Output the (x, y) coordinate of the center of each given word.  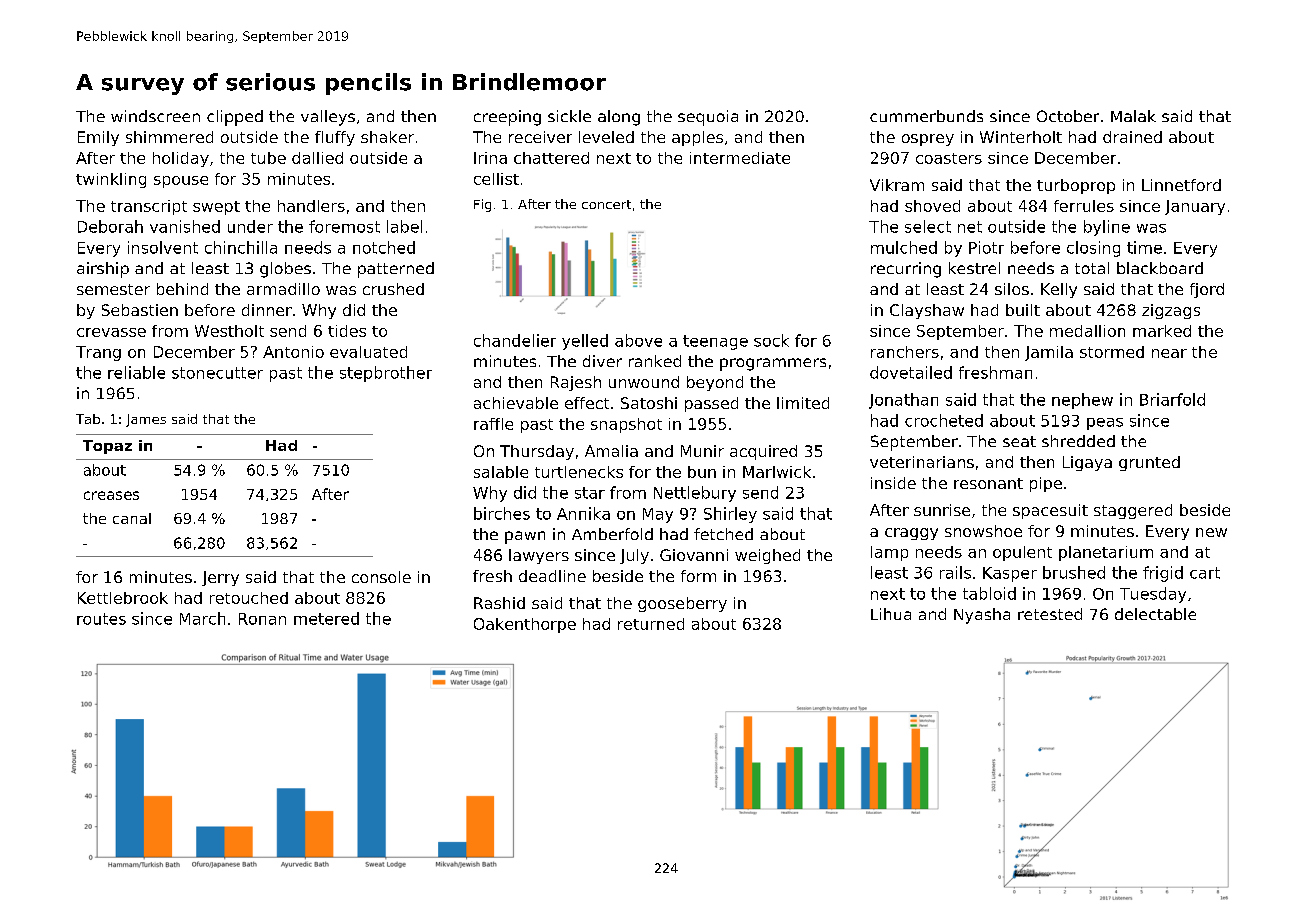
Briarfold (1172, 399)
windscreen (155, 116)
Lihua (891, 614)
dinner (267, 310)
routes (101, 619)
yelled (585, 342)
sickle (569, 116)
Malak (1133, 116)
